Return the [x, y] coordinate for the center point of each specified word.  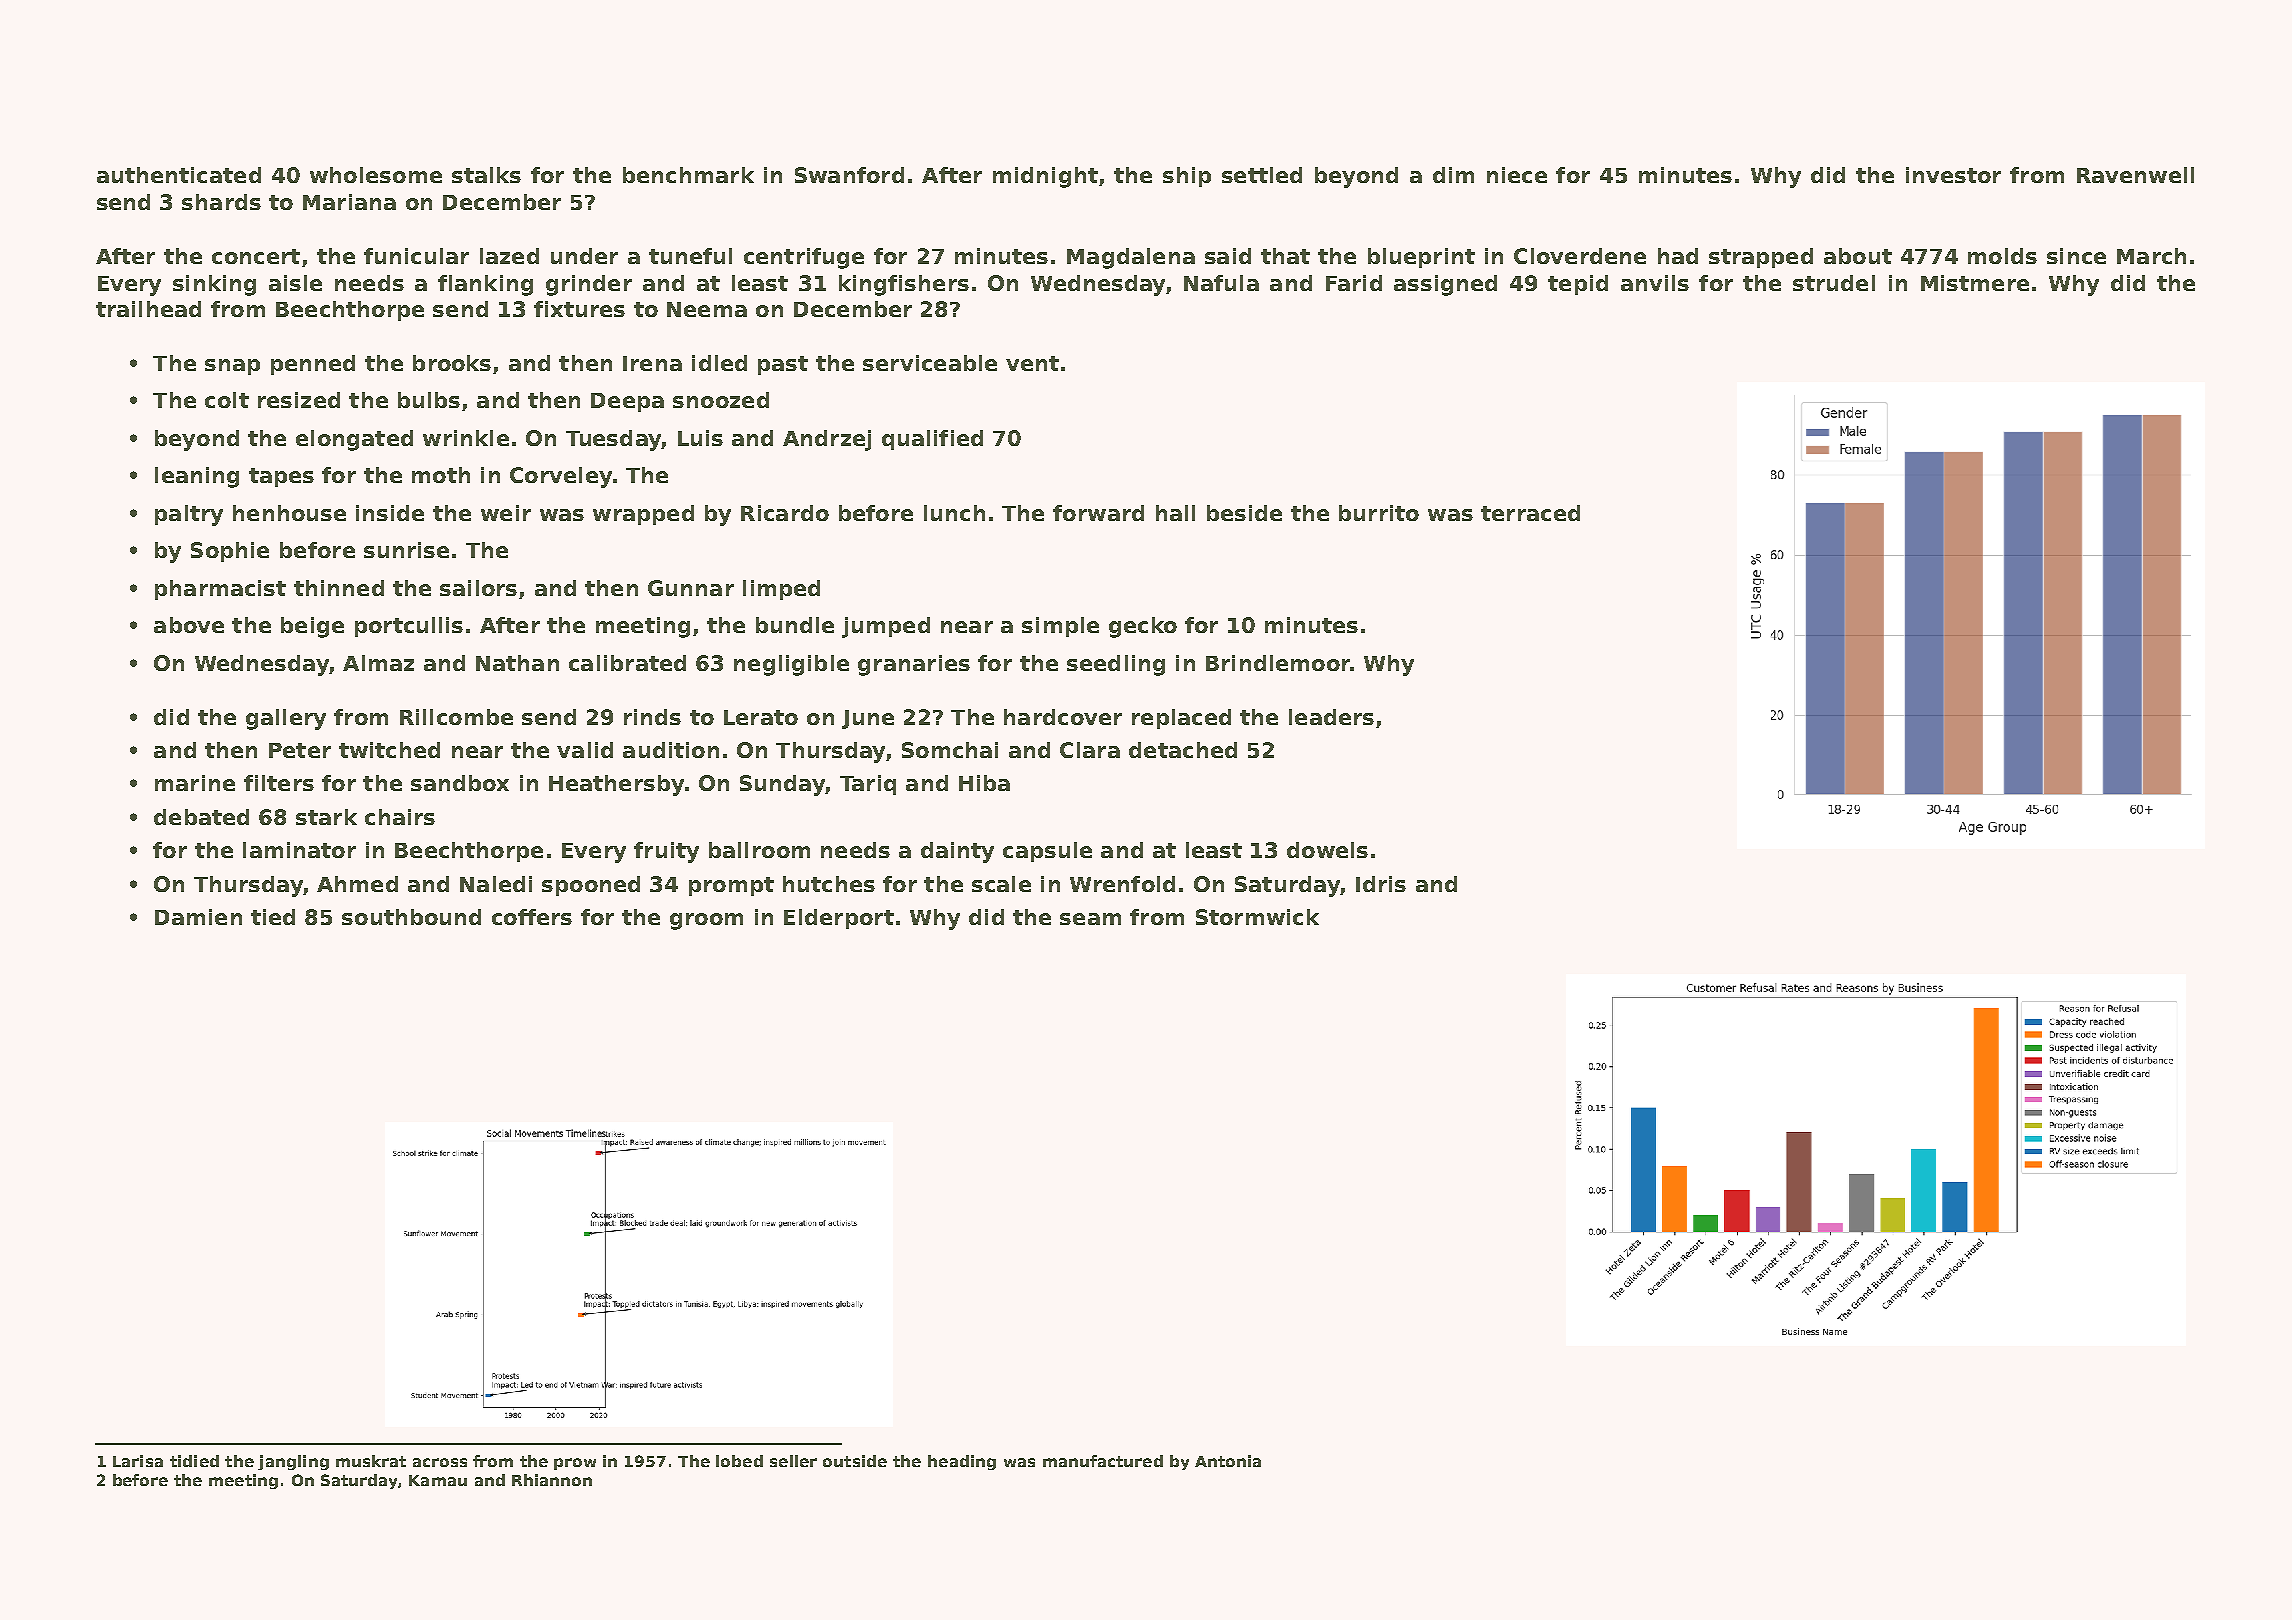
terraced [1530, 513]
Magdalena [1131, 258]
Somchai [950, 750]
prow [575, 1464]
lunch [954, 513]
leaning [197, 477]
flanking [485, 285]
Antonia [1228, 1461]
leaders [1331, 717]
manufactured [1103, 1461]
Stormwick [1257, 917]
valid [585, 750]
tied [273, 917]
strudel [1834, 283]
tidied [194, 1461]
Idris [1381, 884]
